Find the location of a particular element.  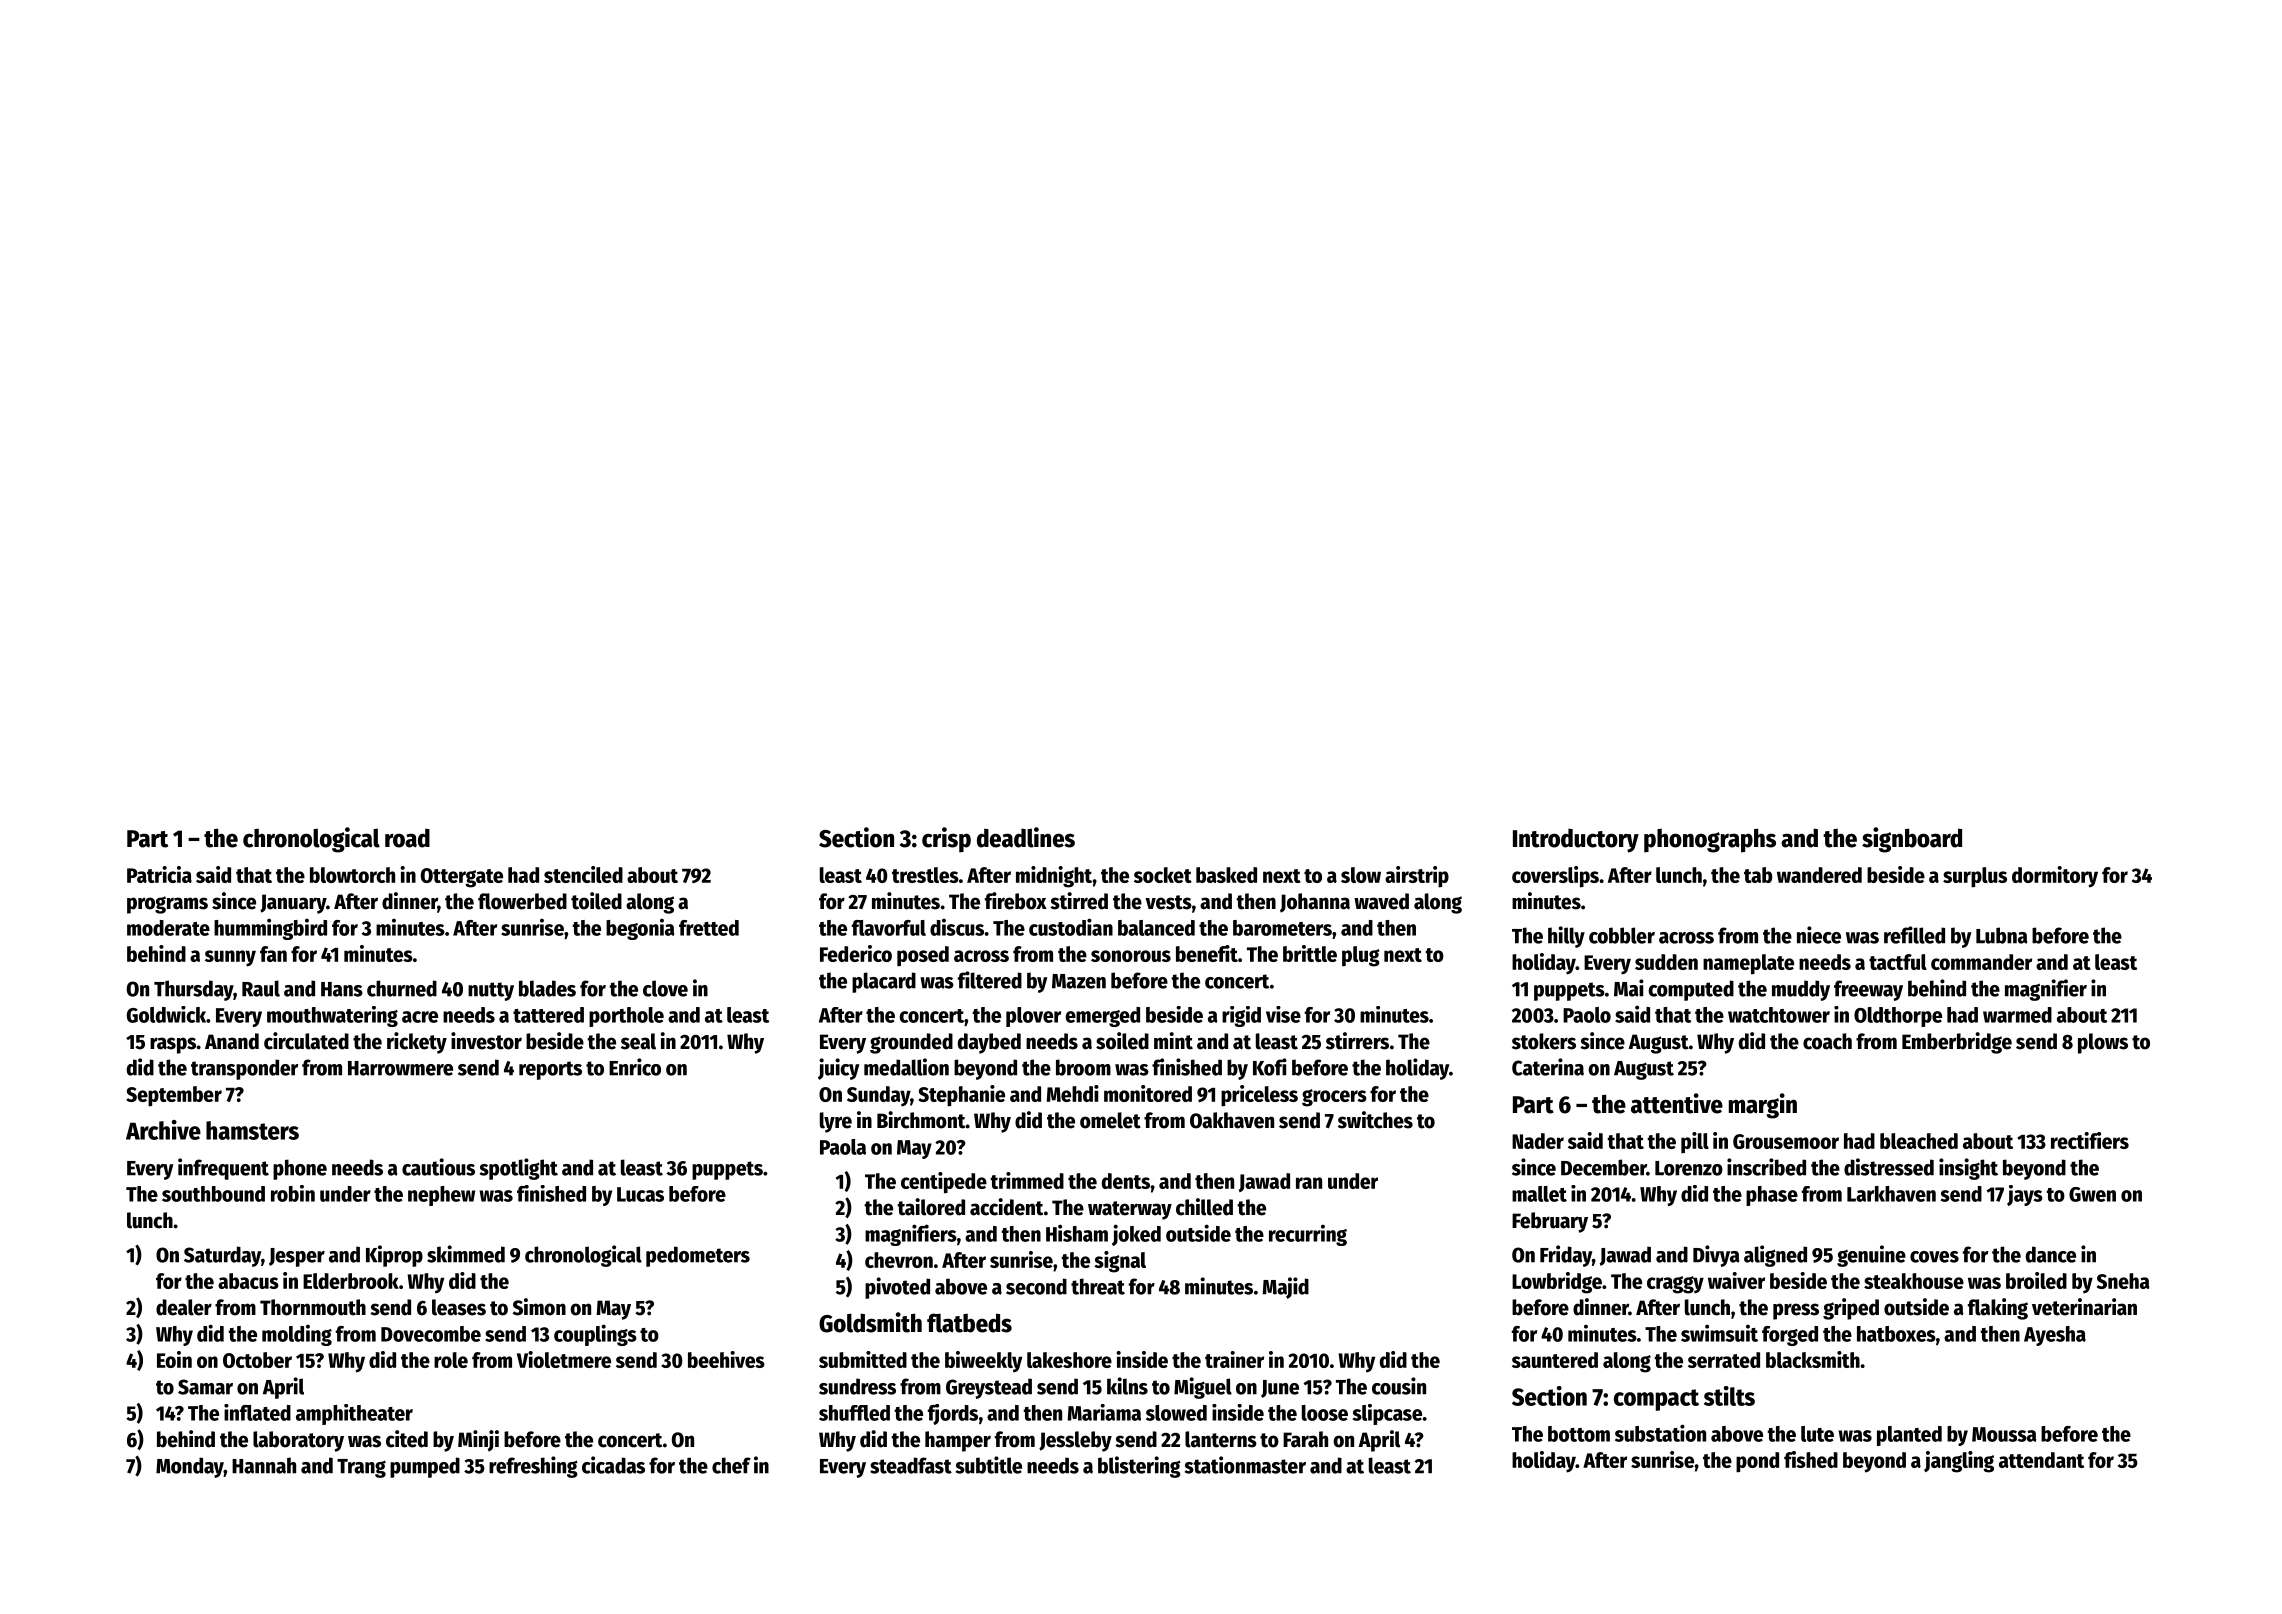

veterinarian is located at coordinates (2084, 1307).
